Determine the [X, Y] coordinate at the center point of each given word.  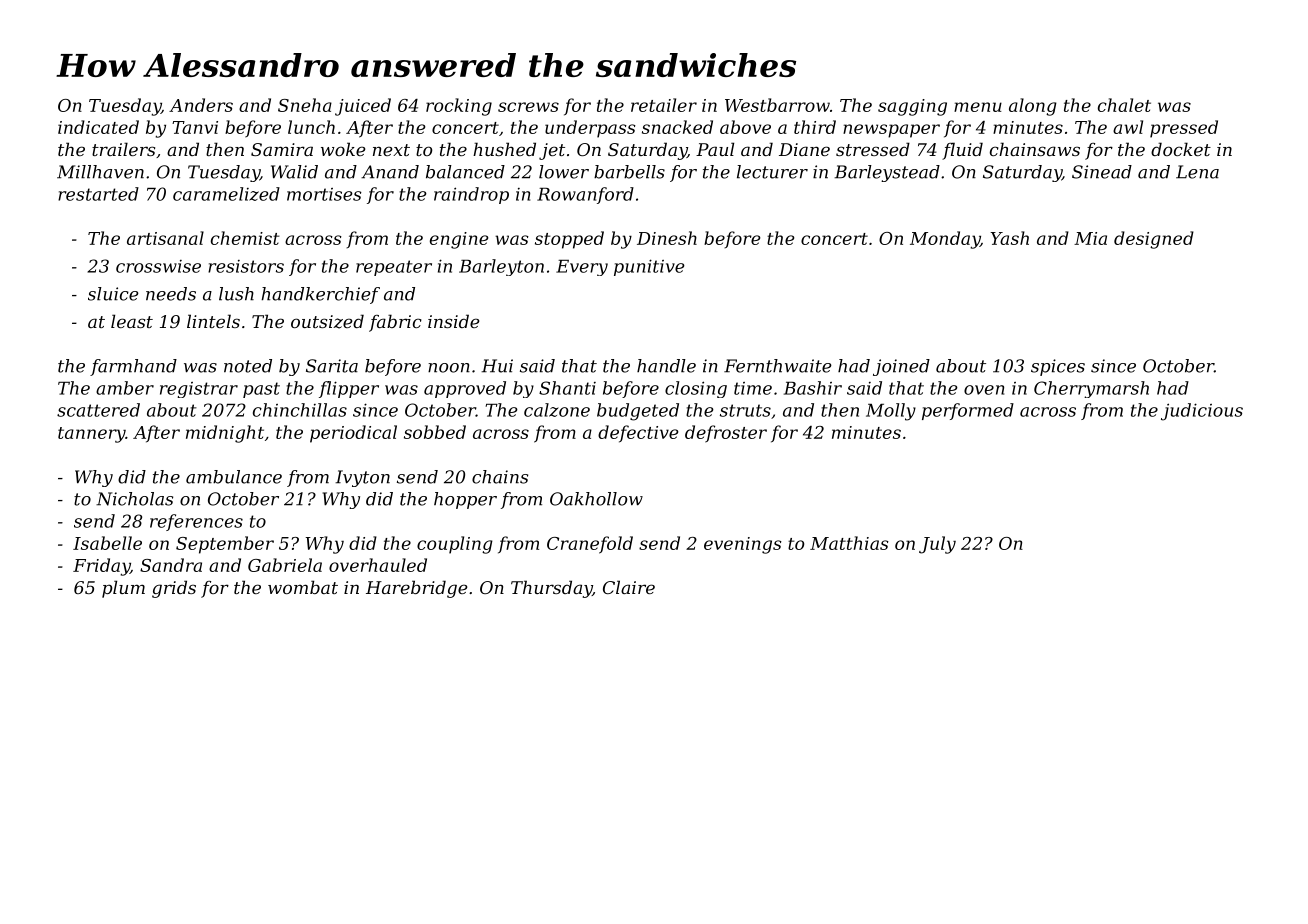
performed [968, 411]
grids [174, 589]
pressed [1184, 129]
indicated [98, 127]
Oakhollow [596, 499]
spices [1058, 367]
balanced [465, 172]
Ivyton [362, 478]
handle [666, 366]
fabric [395, 323]
